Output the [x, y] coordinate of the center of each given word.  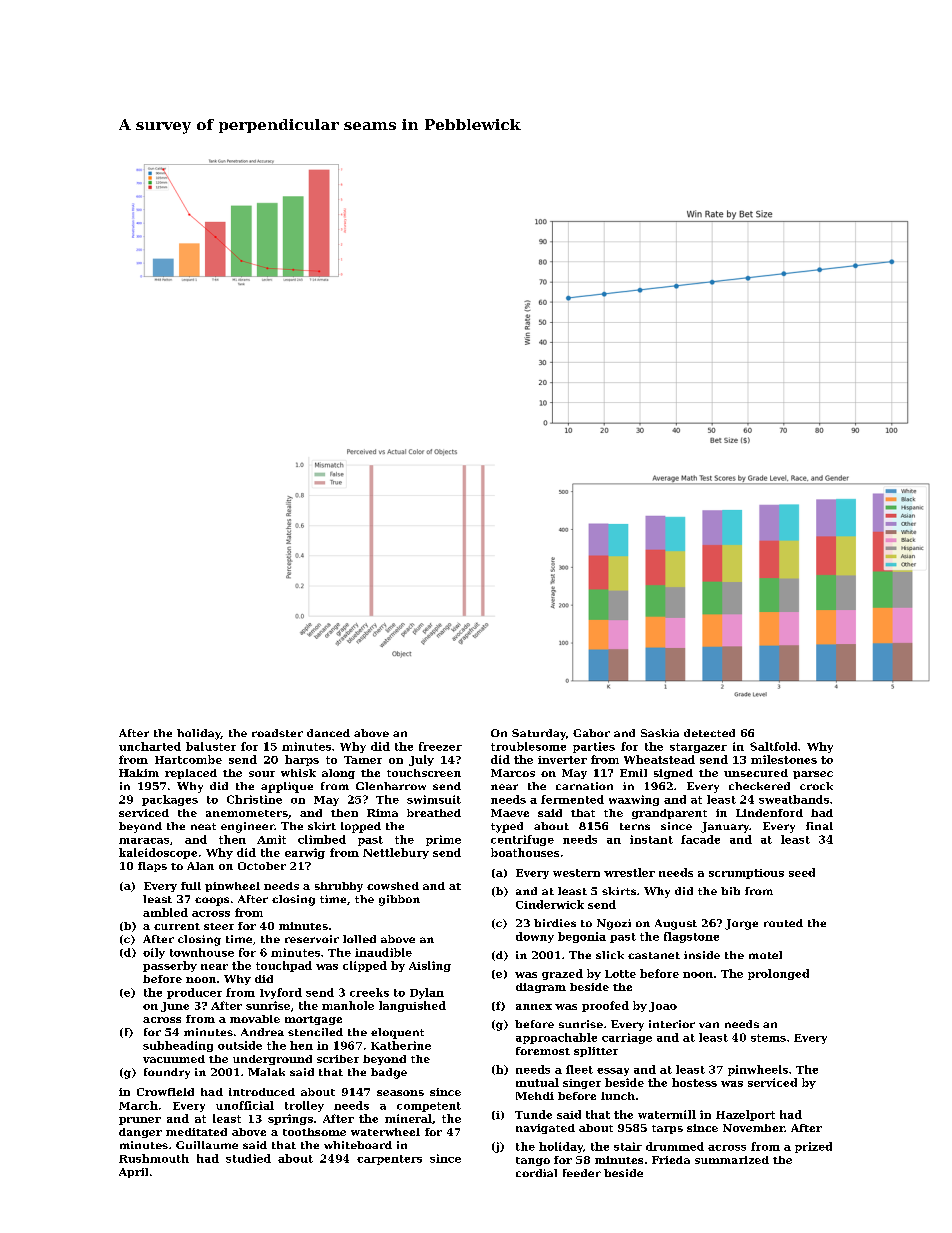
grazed [562, 974]
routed [783, 923]
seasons [400, 1093]
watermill [667, 1114]
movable [255, 1019]
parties [594, 747]
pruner [140, 1121]
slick [610, 955]
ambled [165, 912]
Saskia [660, 733]
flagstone [691, 937]
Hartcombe [188, 759]
